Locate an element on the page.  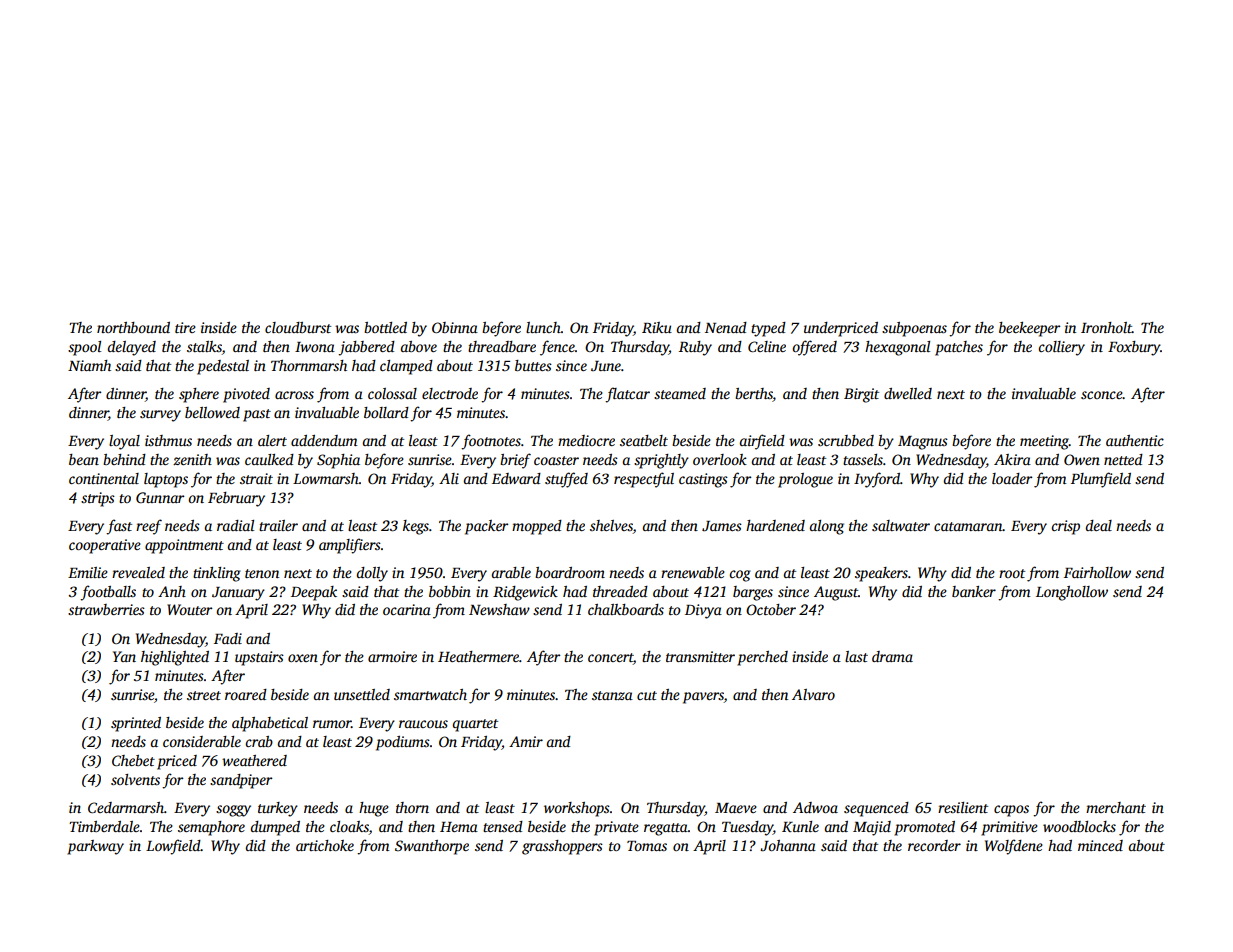
spool is located at coordinates (84, 348).
